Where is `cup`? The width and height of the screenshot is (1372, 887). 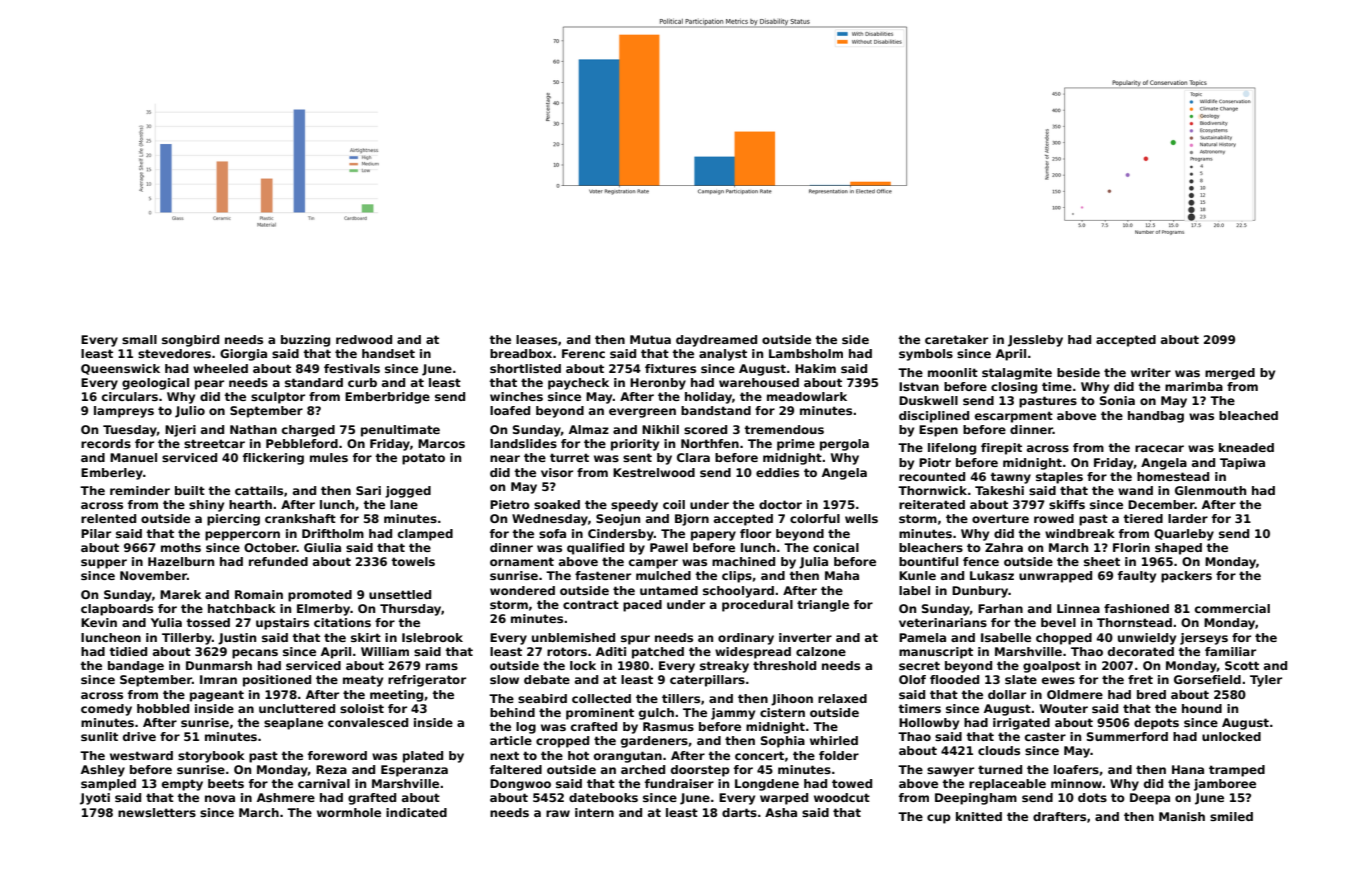
cup is located at coordinates (939, 819).
